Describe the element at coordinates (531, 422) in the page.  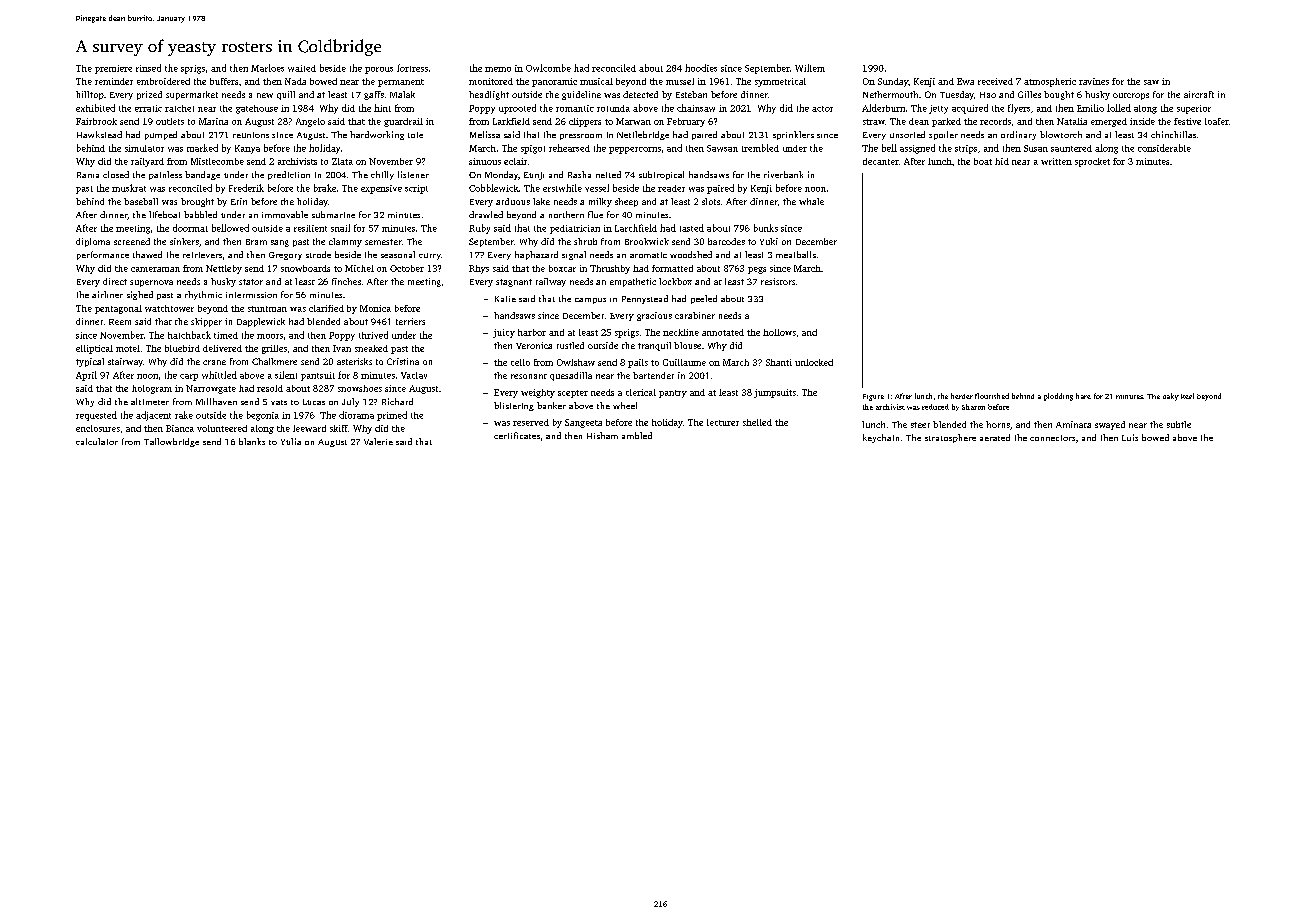
I see `reserved` at that location.
